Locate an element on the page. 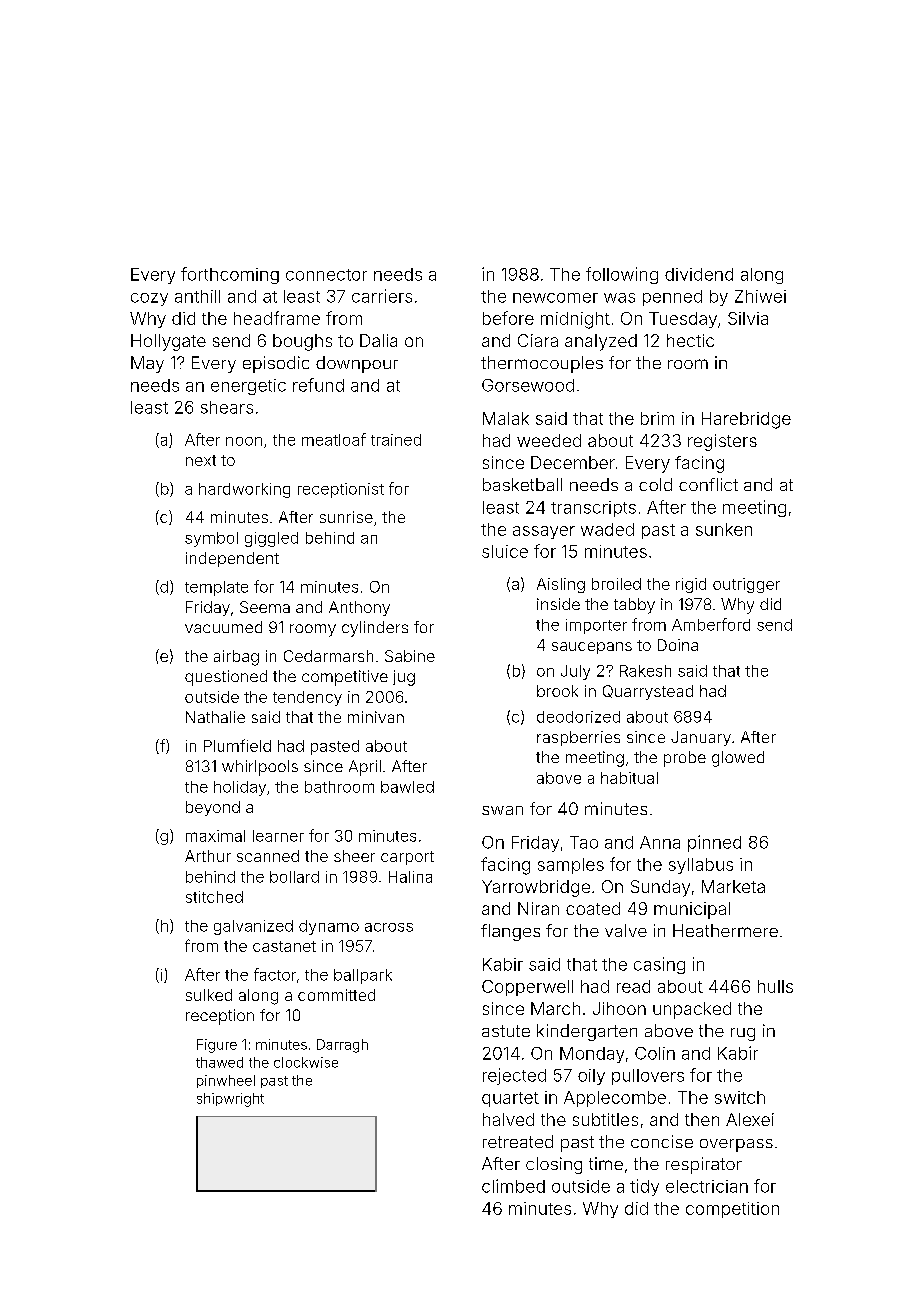 This image has height=1314, width=924. Harebridge is located at coordinates (746, 420).
